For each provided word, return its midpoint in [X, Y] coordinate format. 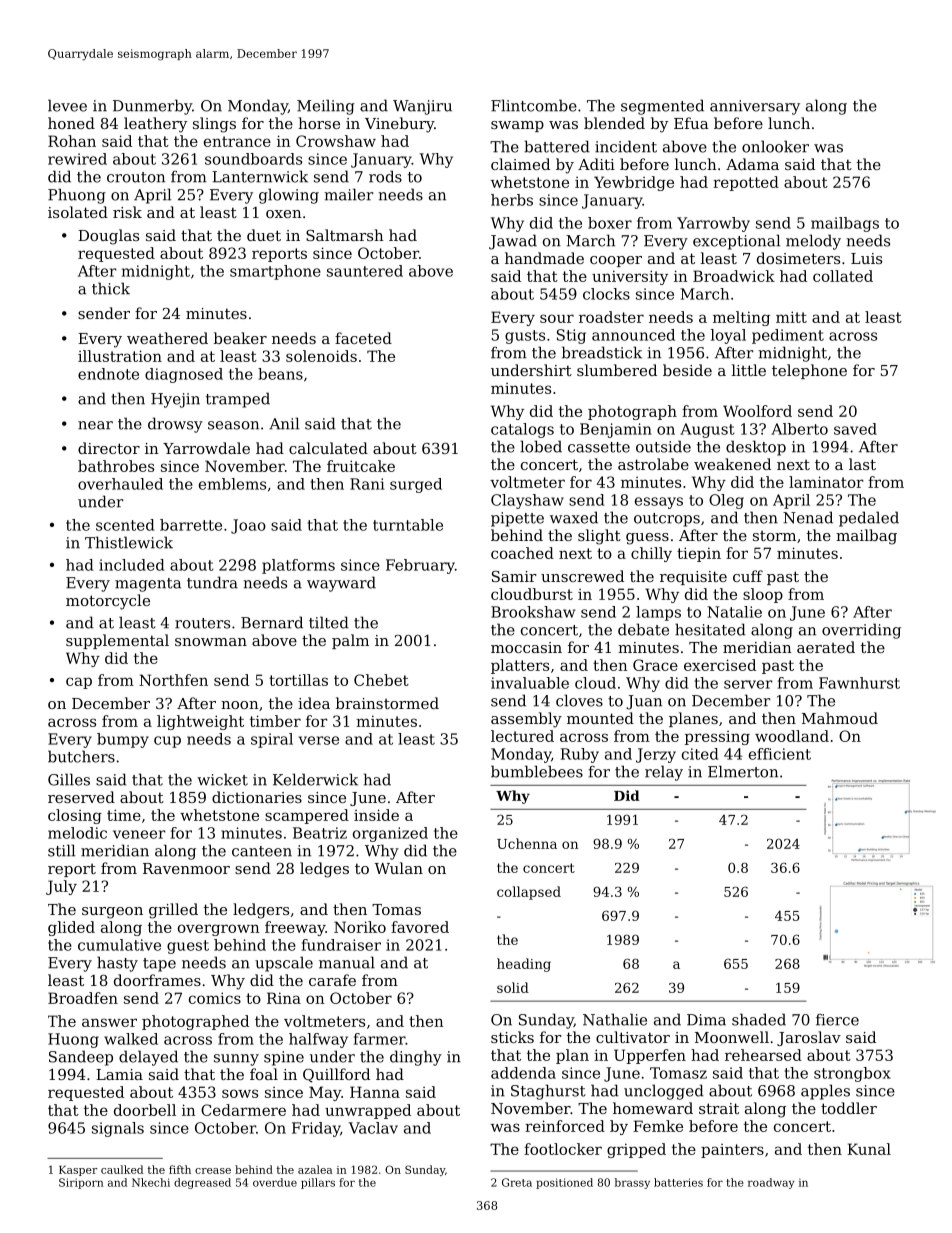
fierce [837, 1020]
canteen [262, 851]
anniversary [755, 107]
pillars [318, 1183]
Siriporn [81, 1183]
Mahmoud [840, 718]
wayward [341, 584]
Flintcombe [534, 105]
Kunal [869, 1149]
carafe [332, 980]
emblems [232, 484]
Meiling [326, 107]
